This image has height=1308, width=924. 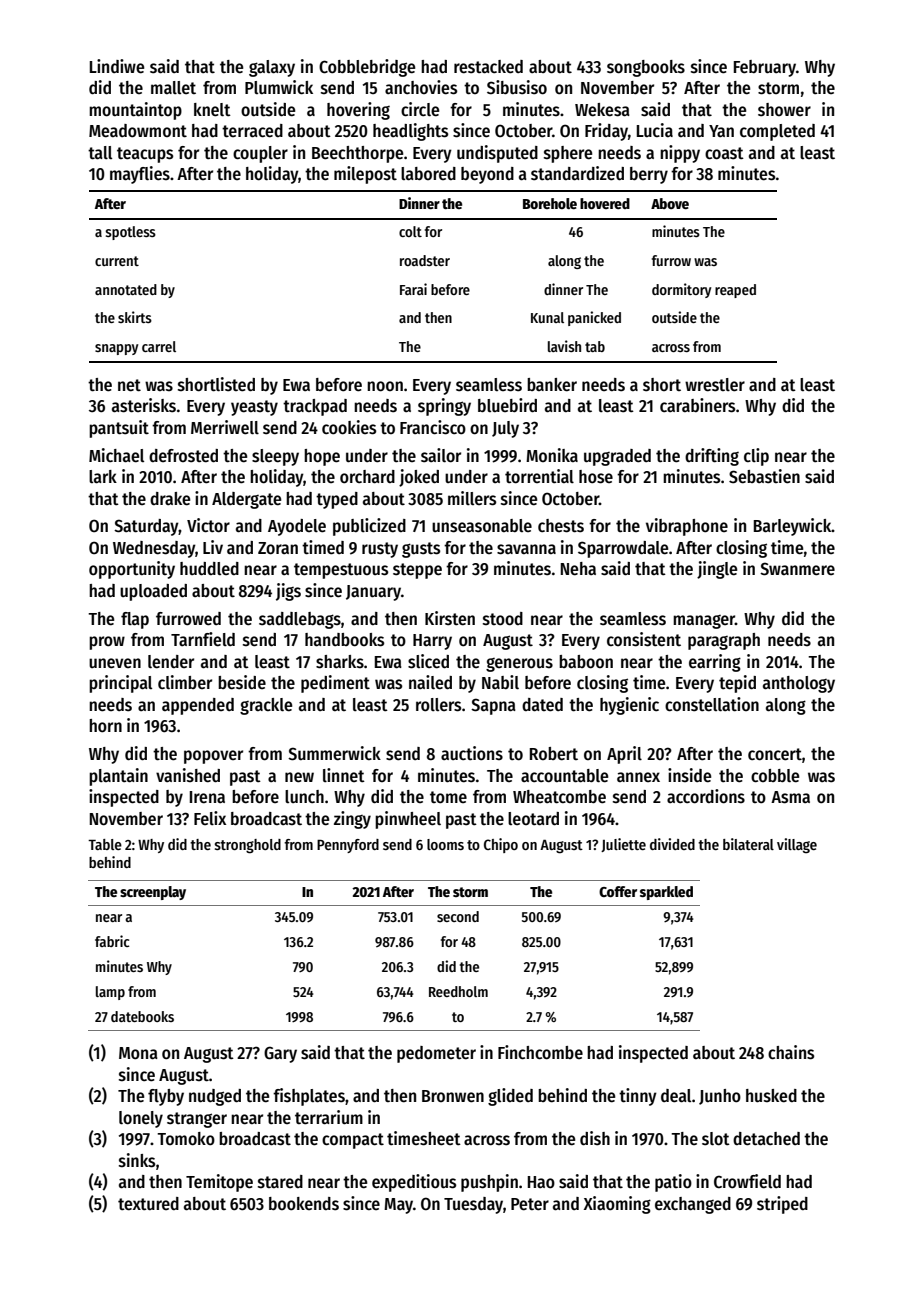 What do you see at coordinates (117, 66) in the image?
I see `Lindiwe` at bounding box center [117, 66].
